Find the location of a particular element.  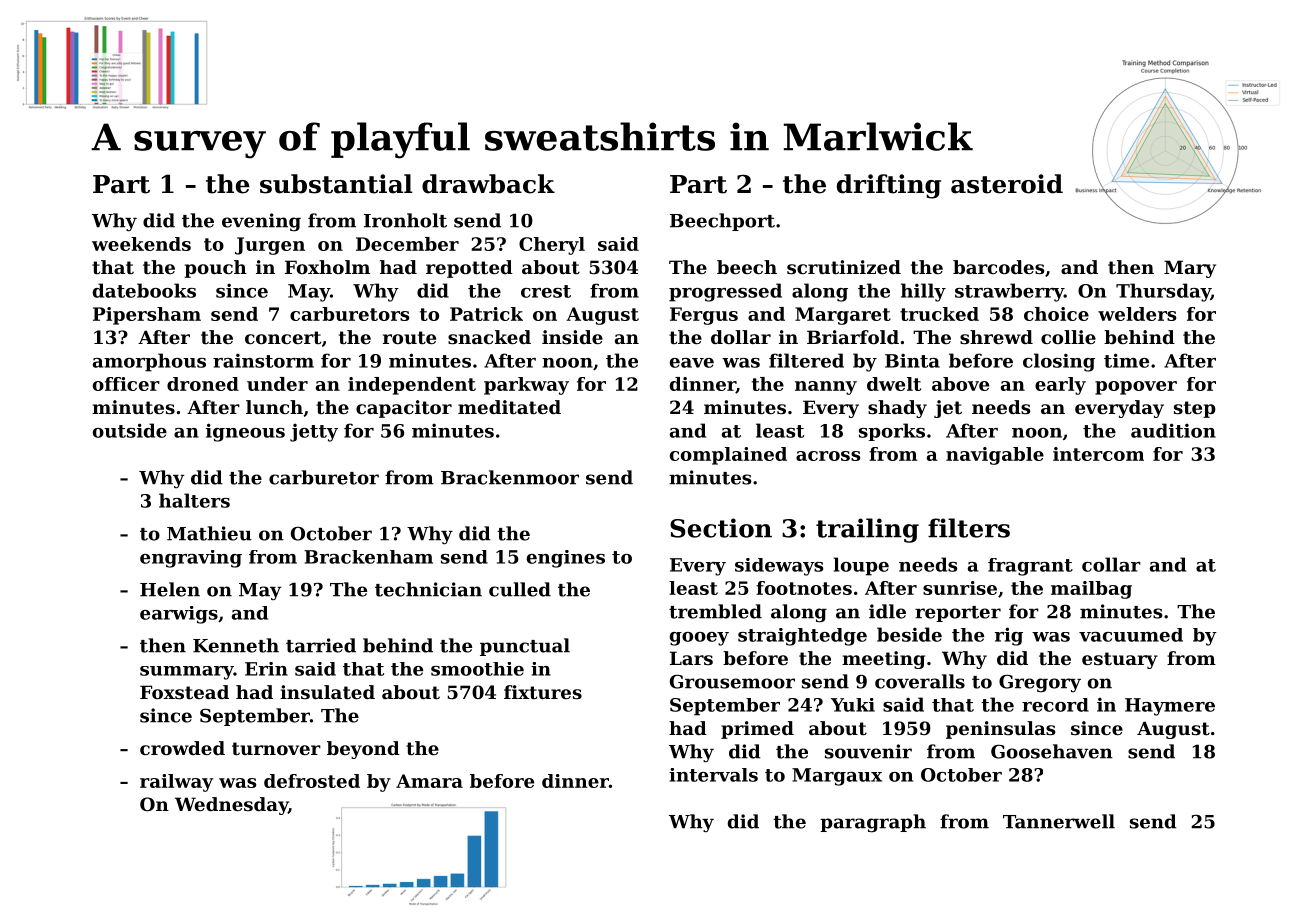

intercom is located at coordinates (1098, 454).
